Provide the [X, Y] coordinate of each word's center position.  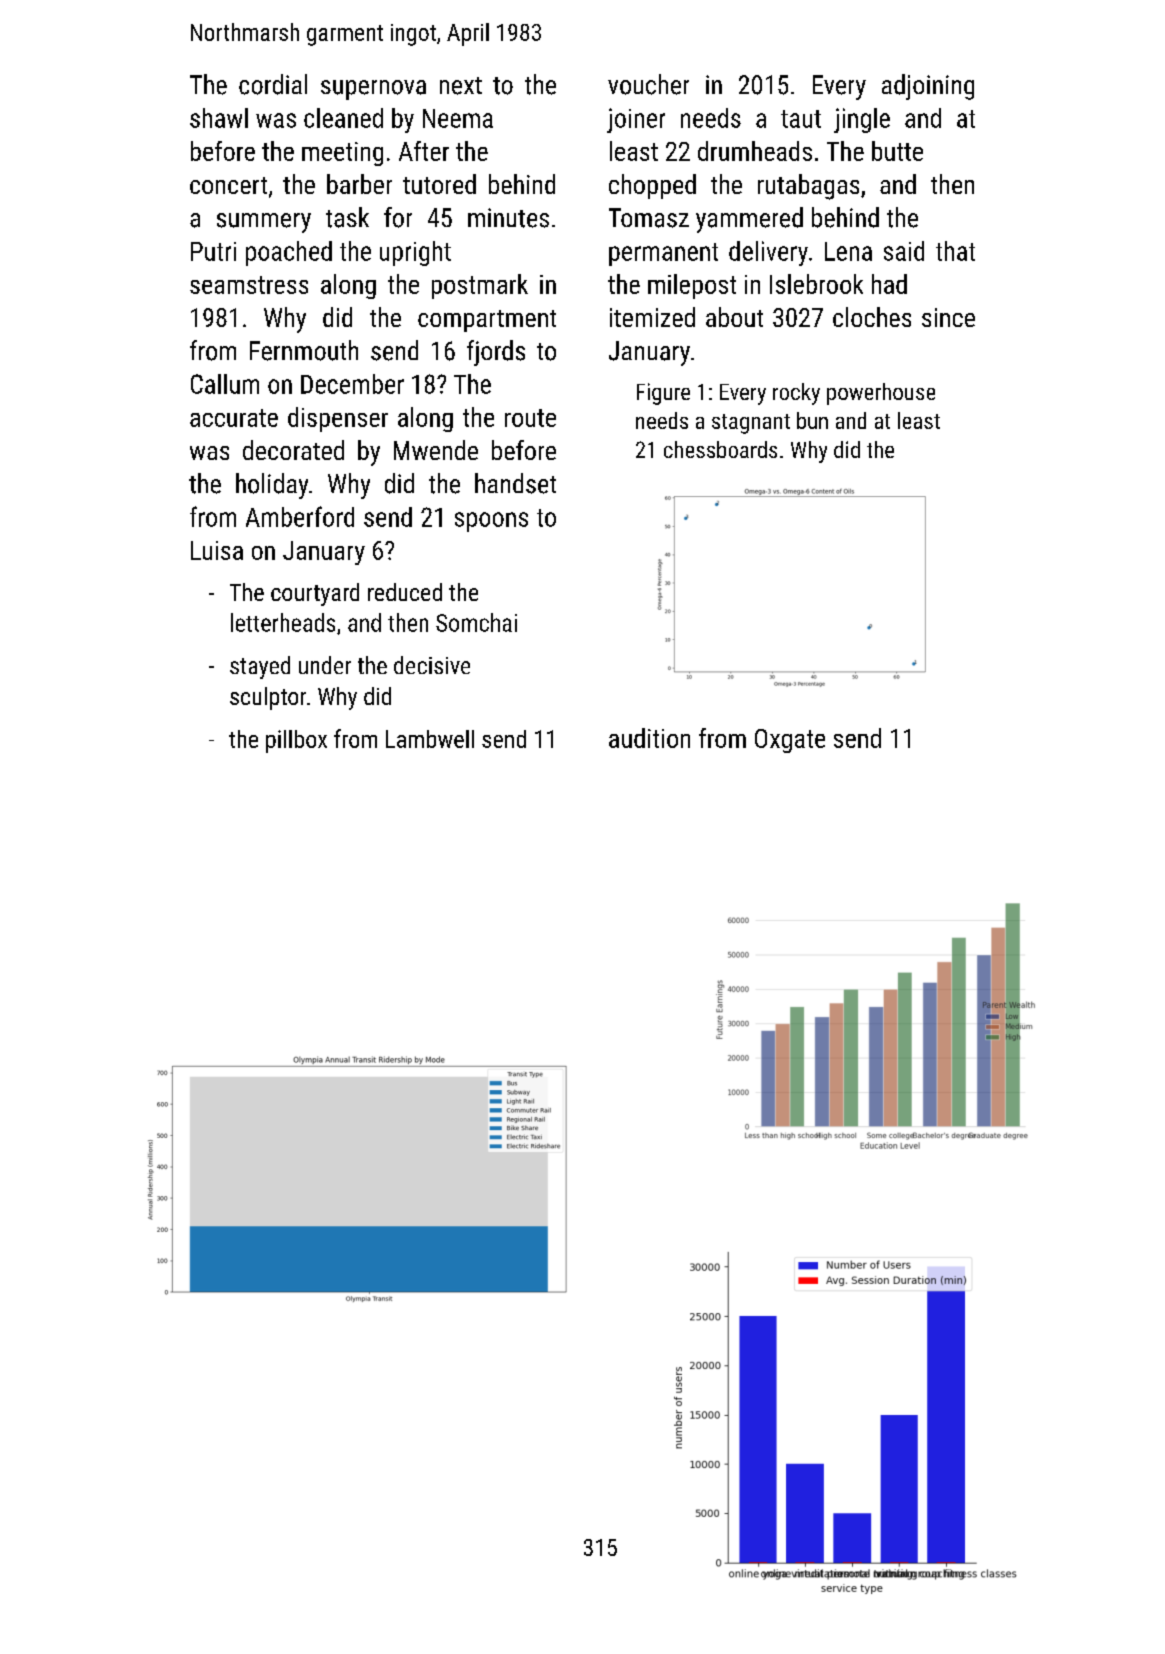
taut [801, 119]
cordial [273, 84]
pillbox [296, 741]
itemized [652, 317]
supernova [373, 90]
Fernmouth [304, 350]
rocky [796, 394]
